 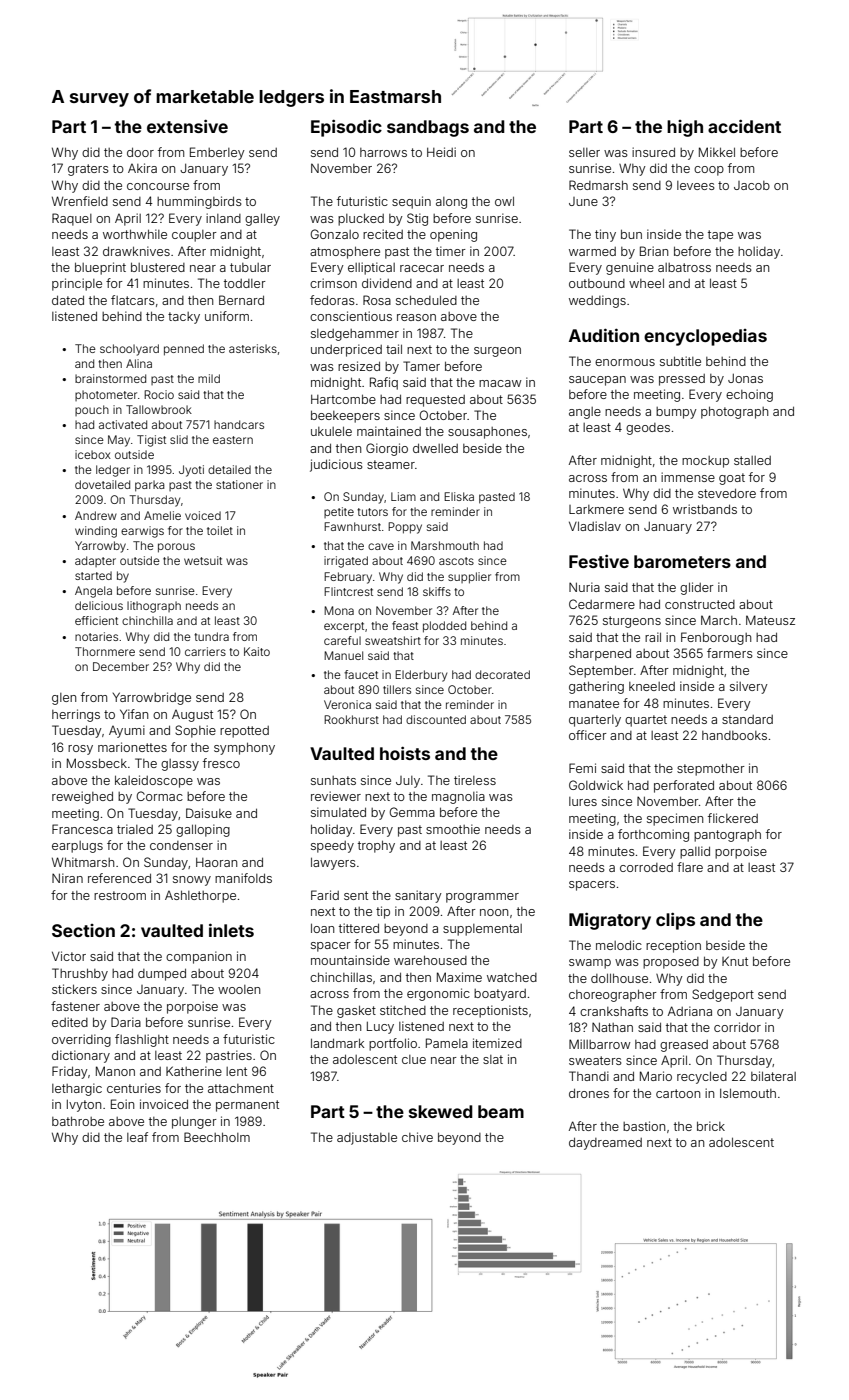 I want to click on Giorgio, so click(x=387, y=449).
